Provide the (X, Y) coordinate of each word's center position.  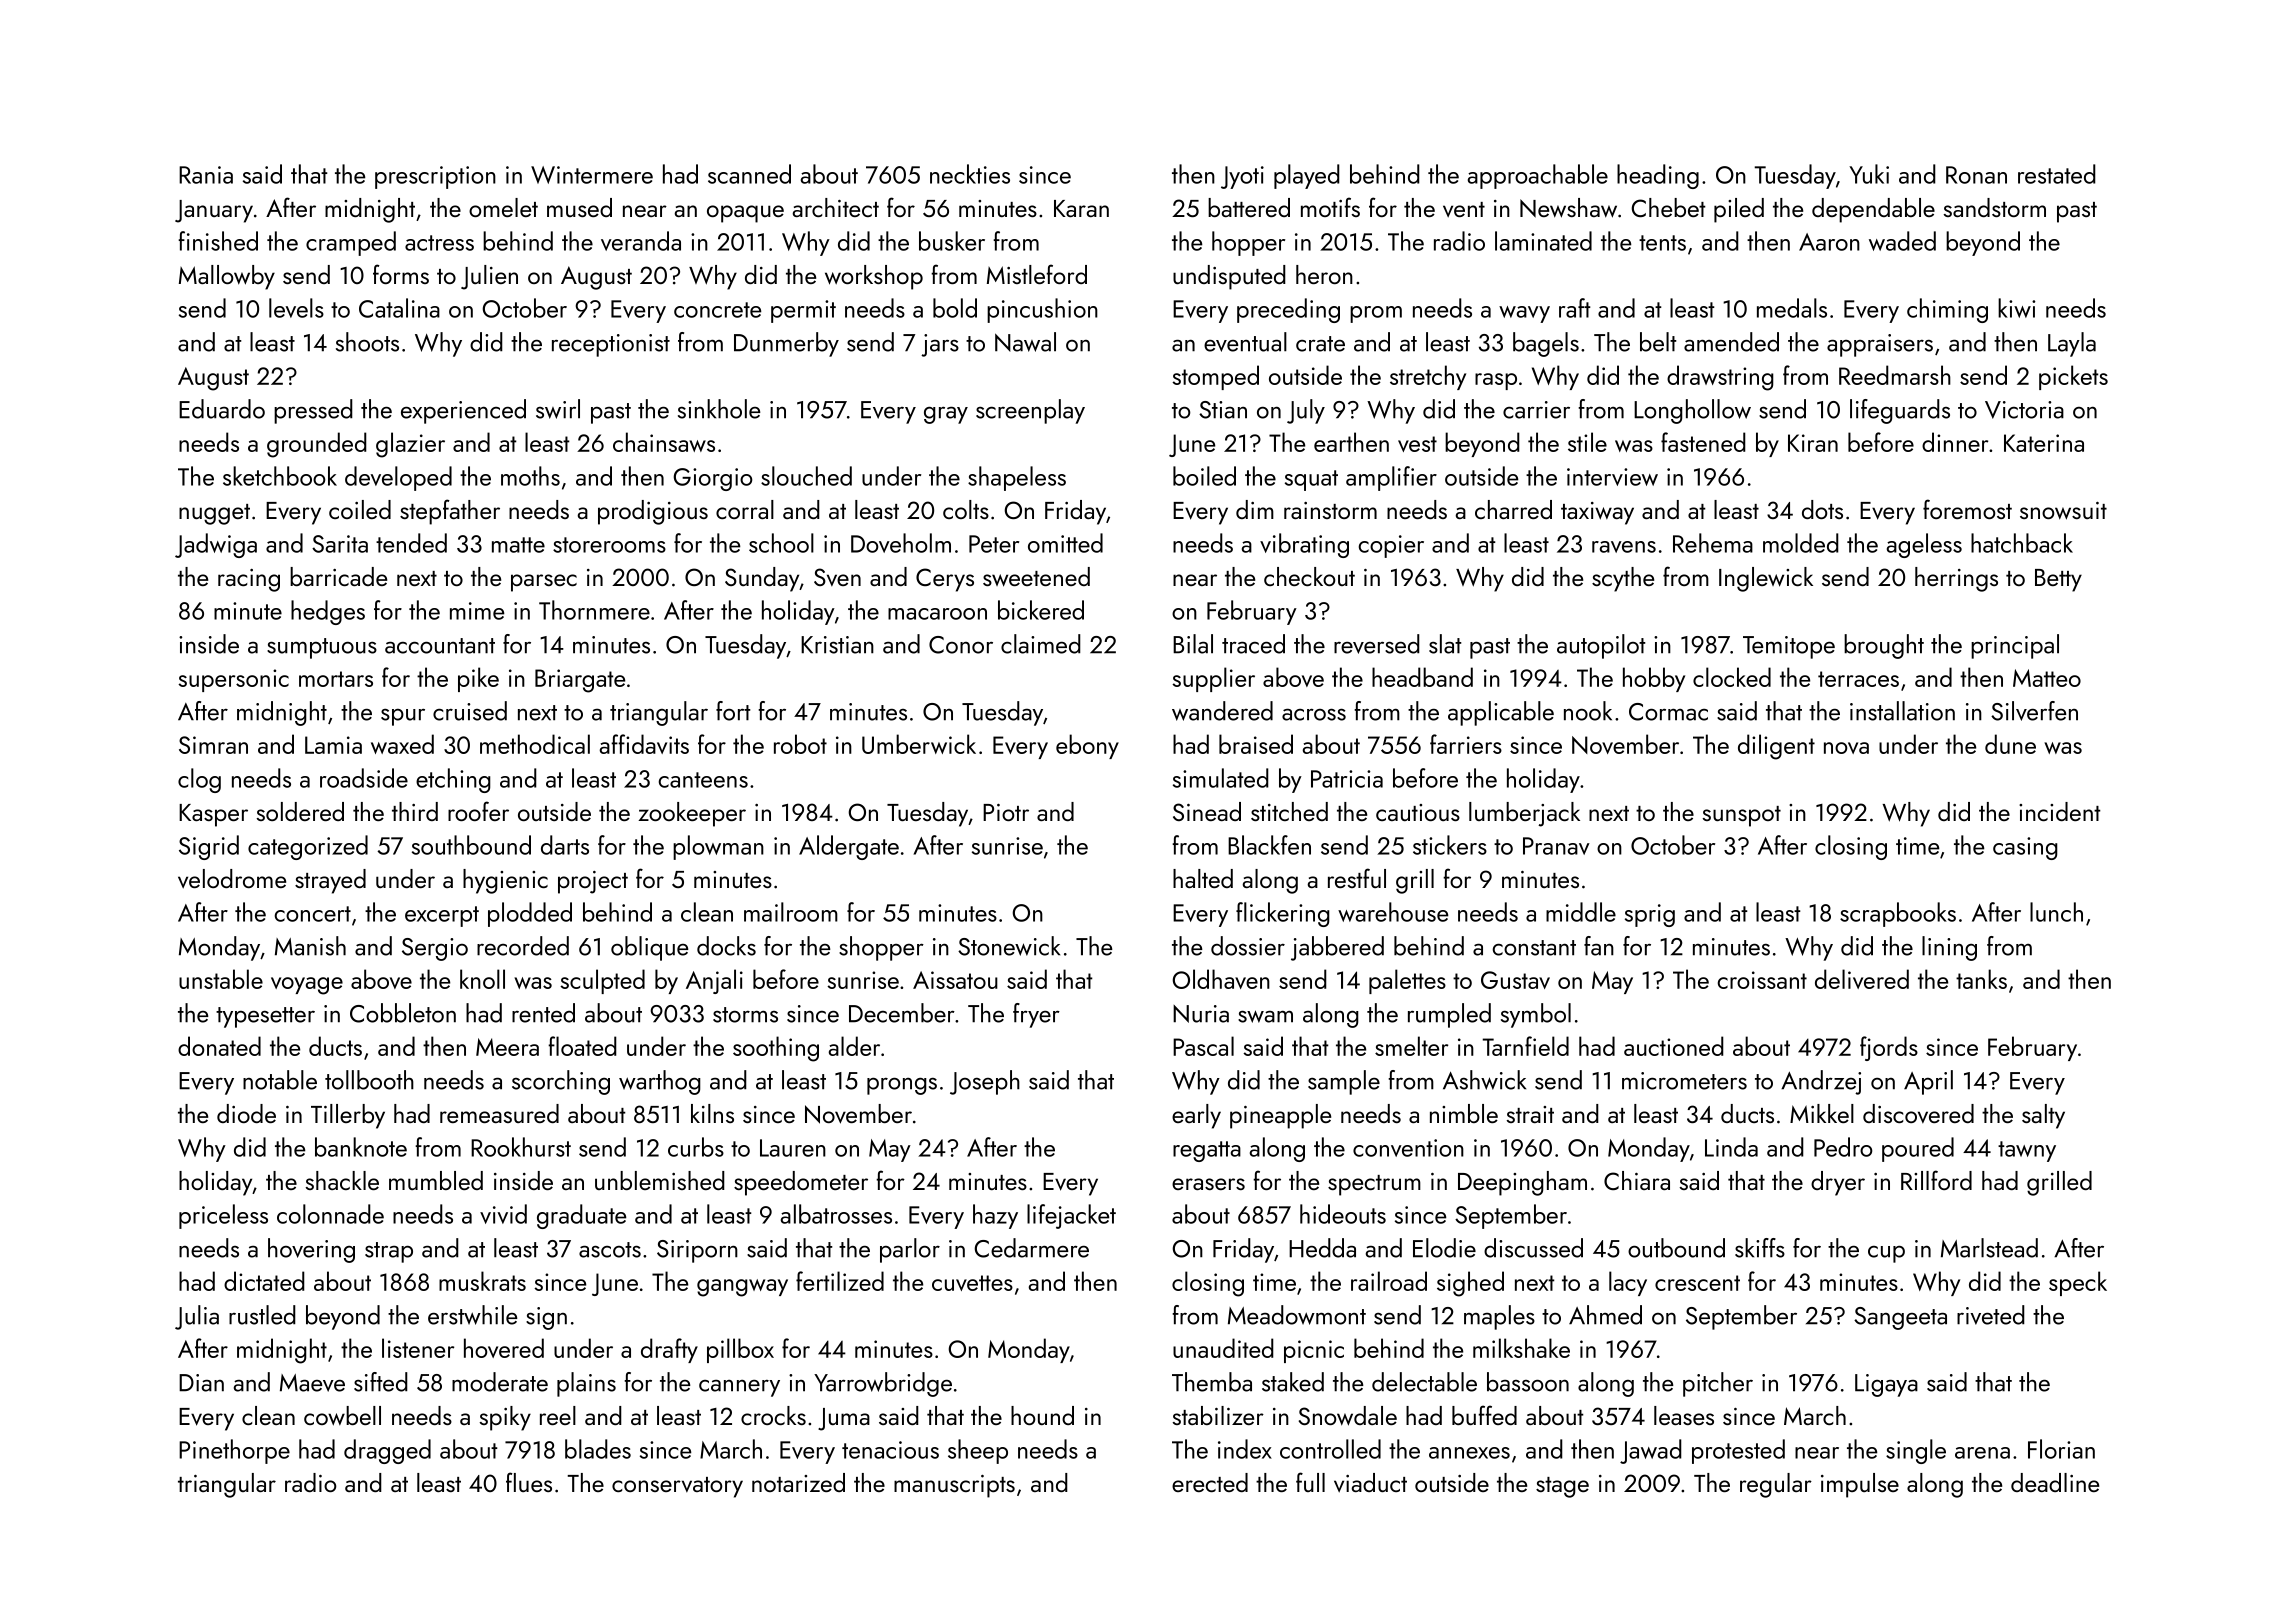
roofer (478, 811)
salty (2043, 1116)
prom (1376, 314)
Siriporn (697, 1251)
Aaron (1829, 242)
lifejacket (1071, 1216)
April (1928, 1082)
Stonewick (1009, 946)
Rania (206, 175)
